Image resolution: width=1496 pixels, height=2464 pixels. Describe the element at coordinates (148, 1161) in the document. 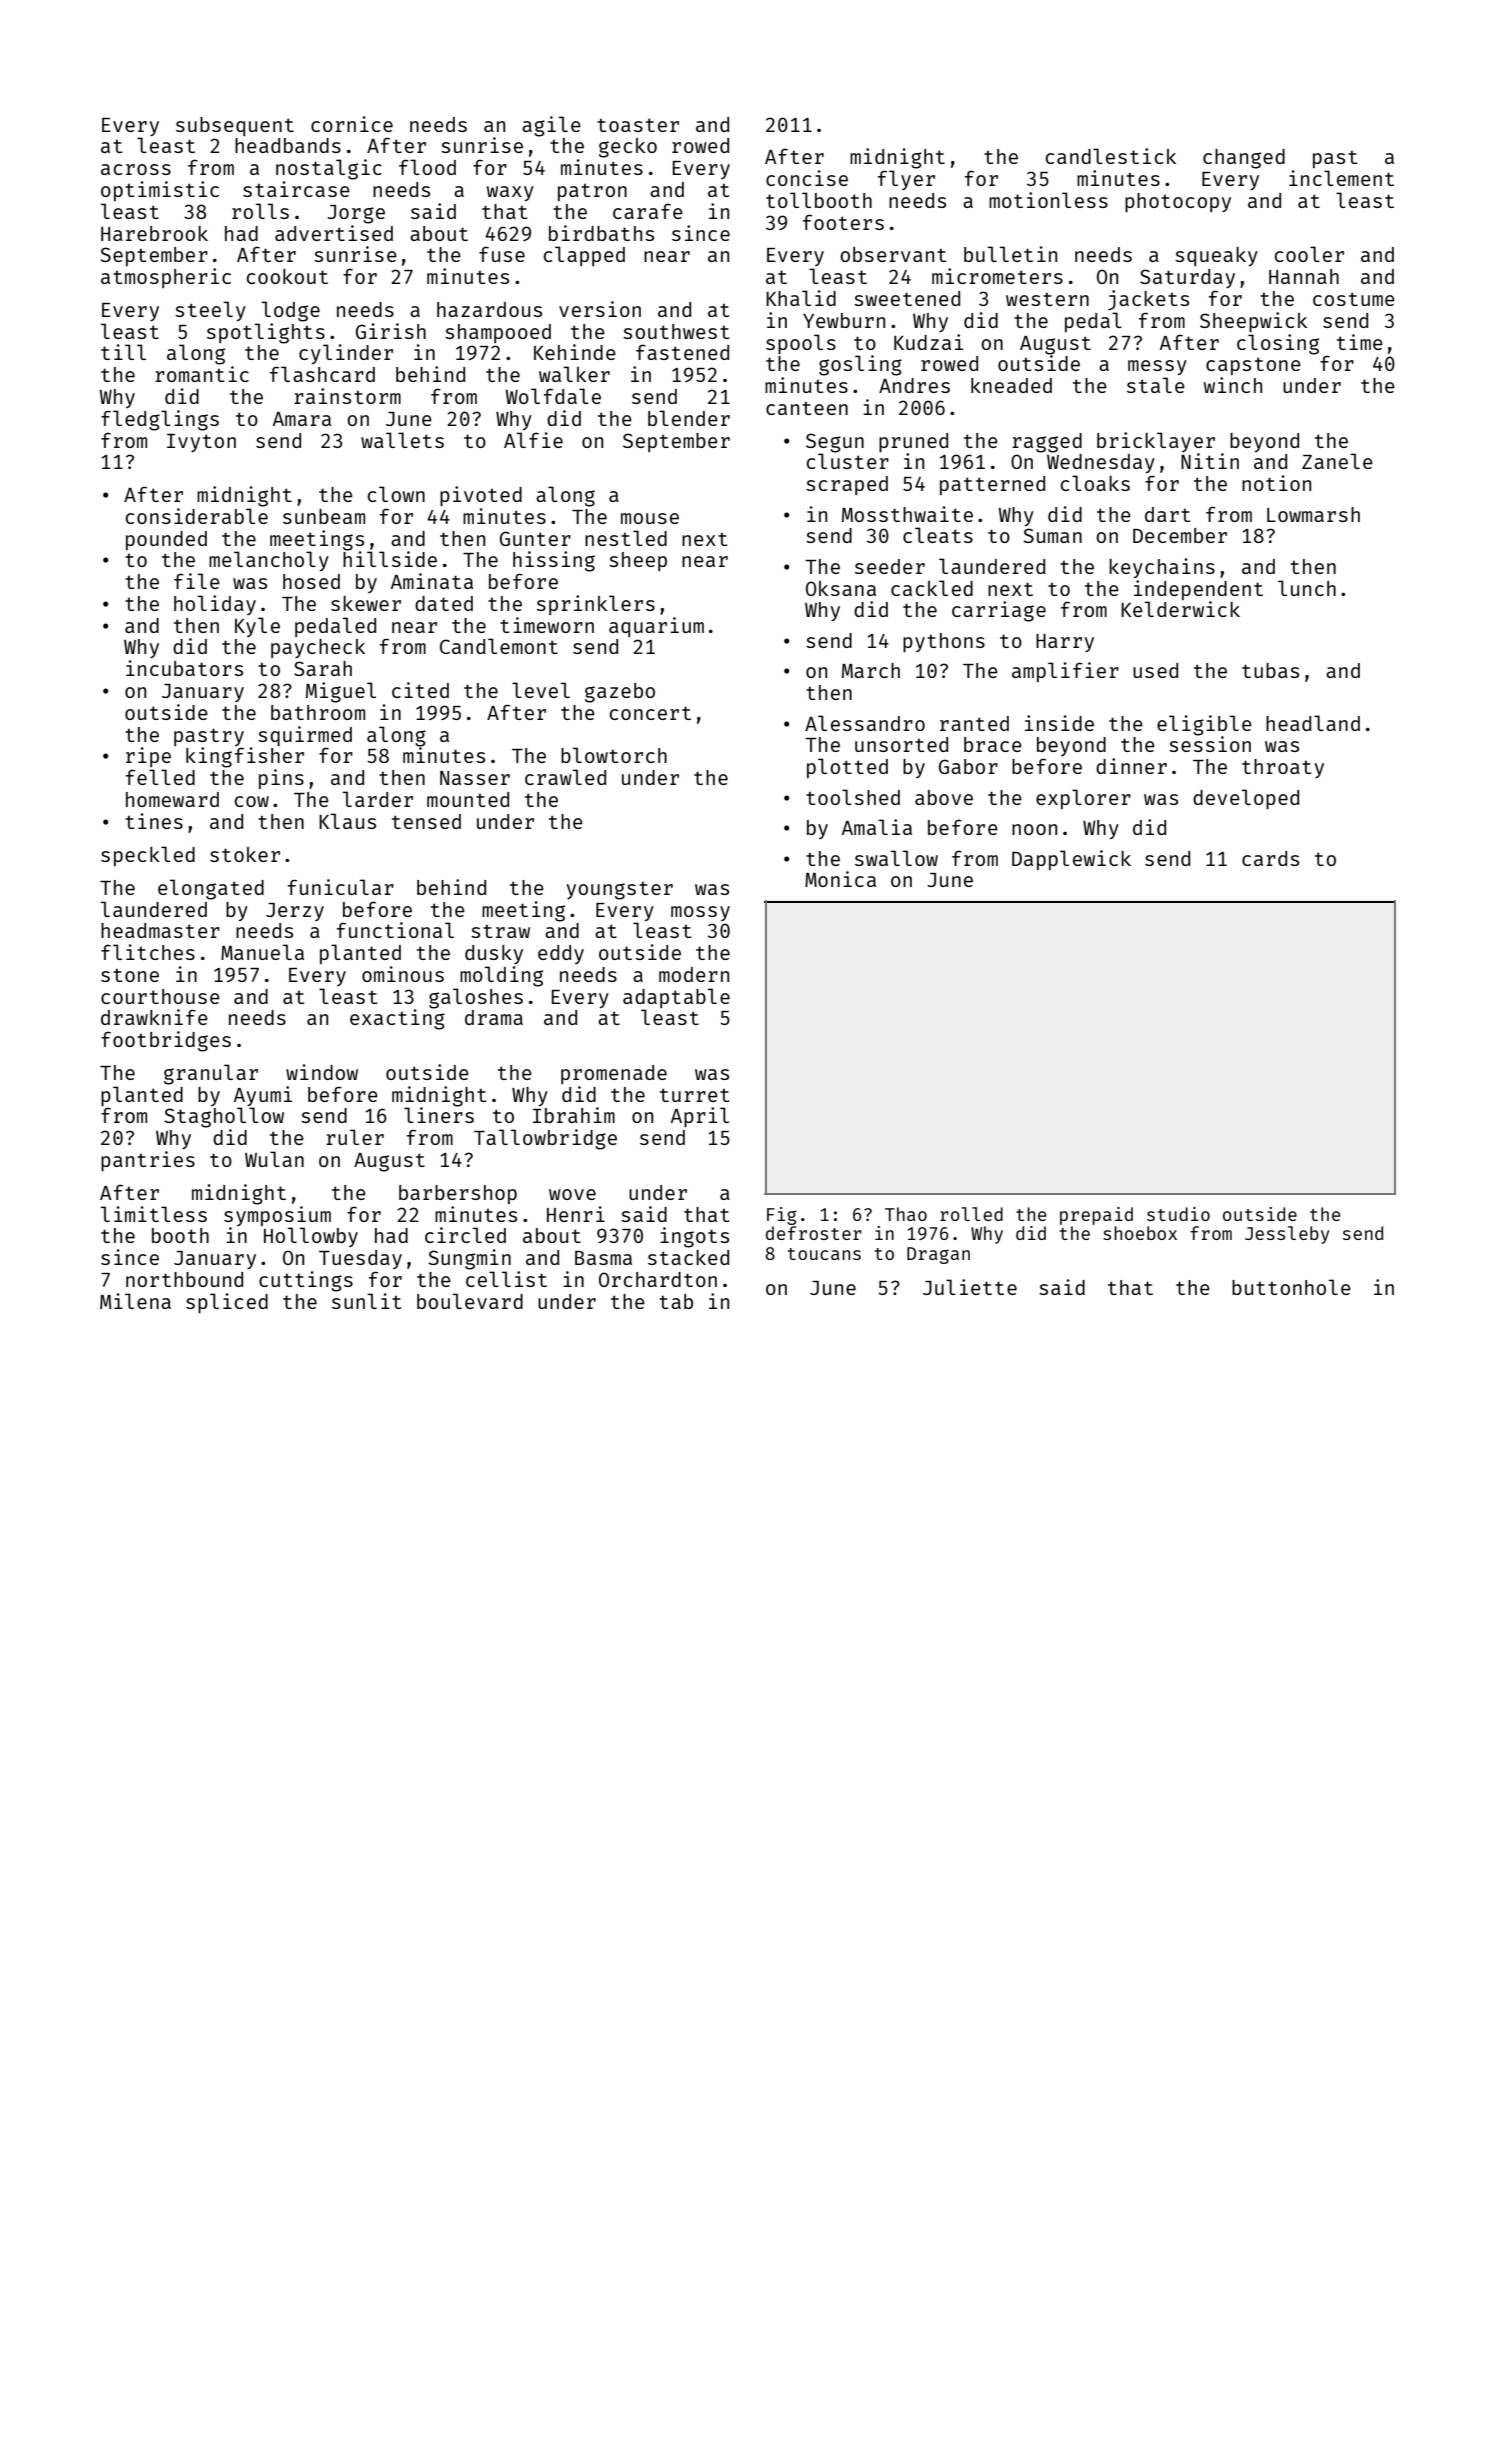

I see `pantries` at that location.
